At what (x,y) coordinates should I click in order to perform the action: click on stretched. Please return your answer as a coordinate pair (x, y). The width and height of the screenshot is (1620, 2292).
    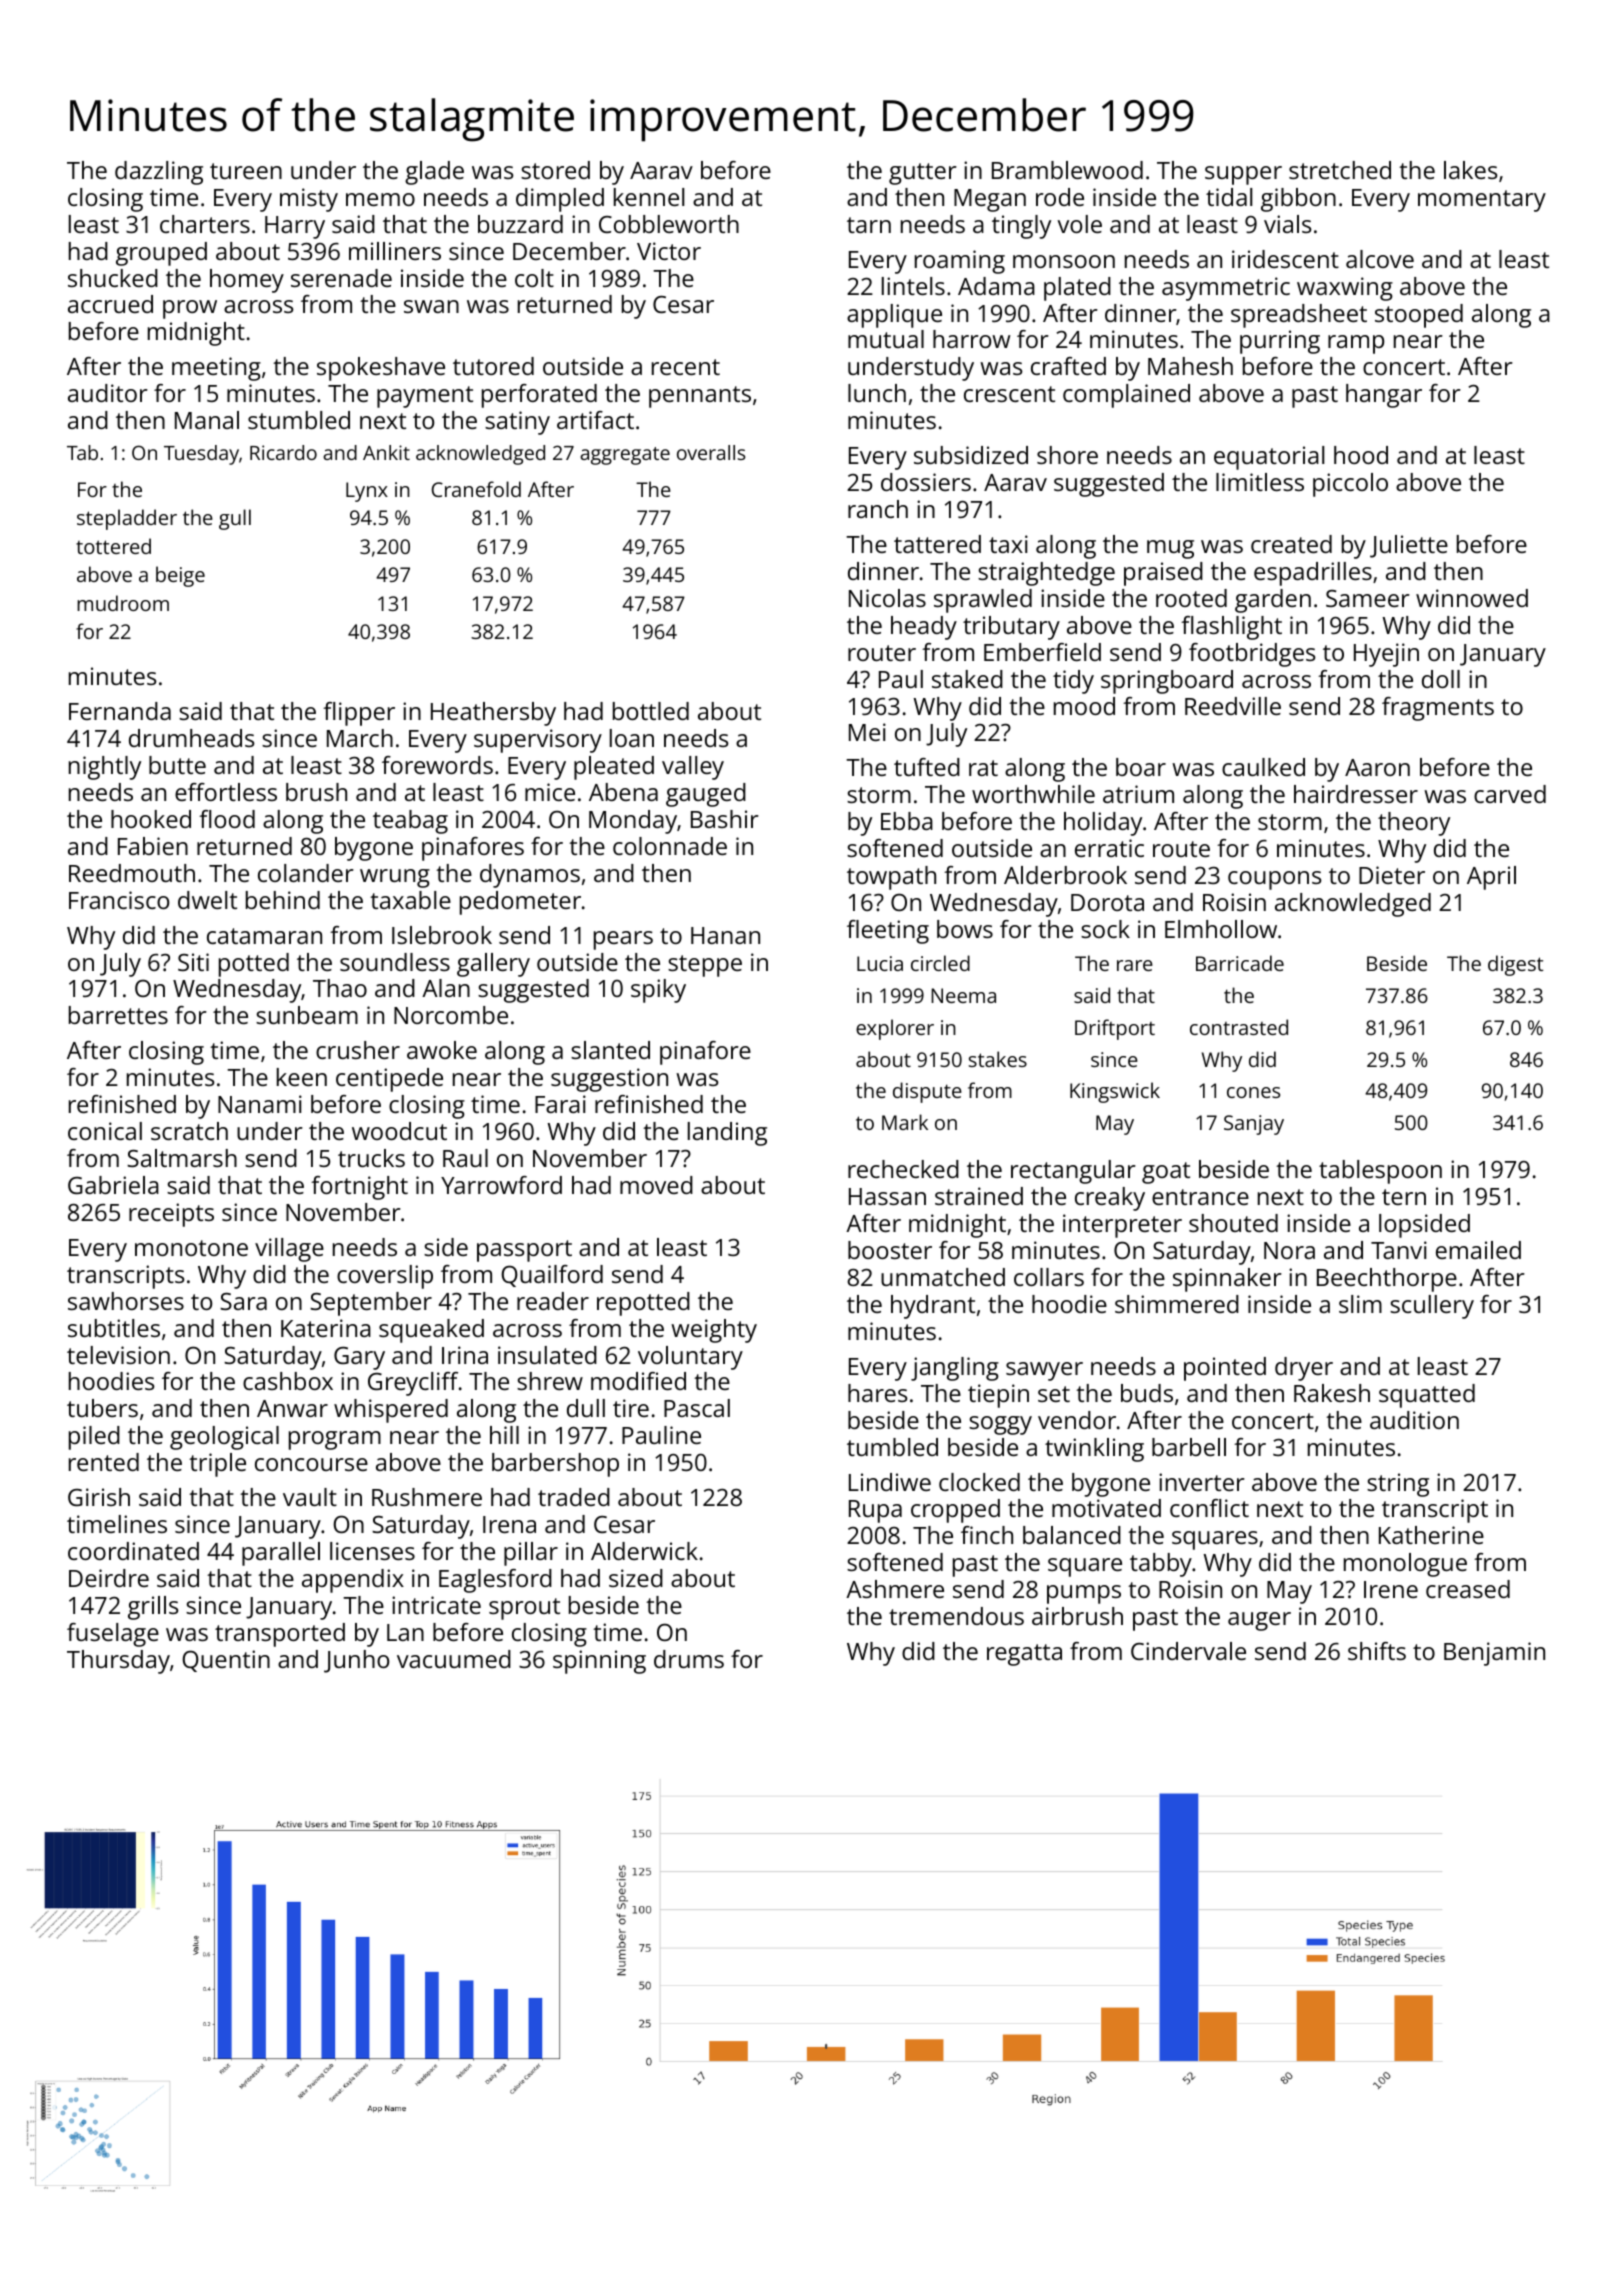
    Looking at the image, I should click on (1340, 170).
